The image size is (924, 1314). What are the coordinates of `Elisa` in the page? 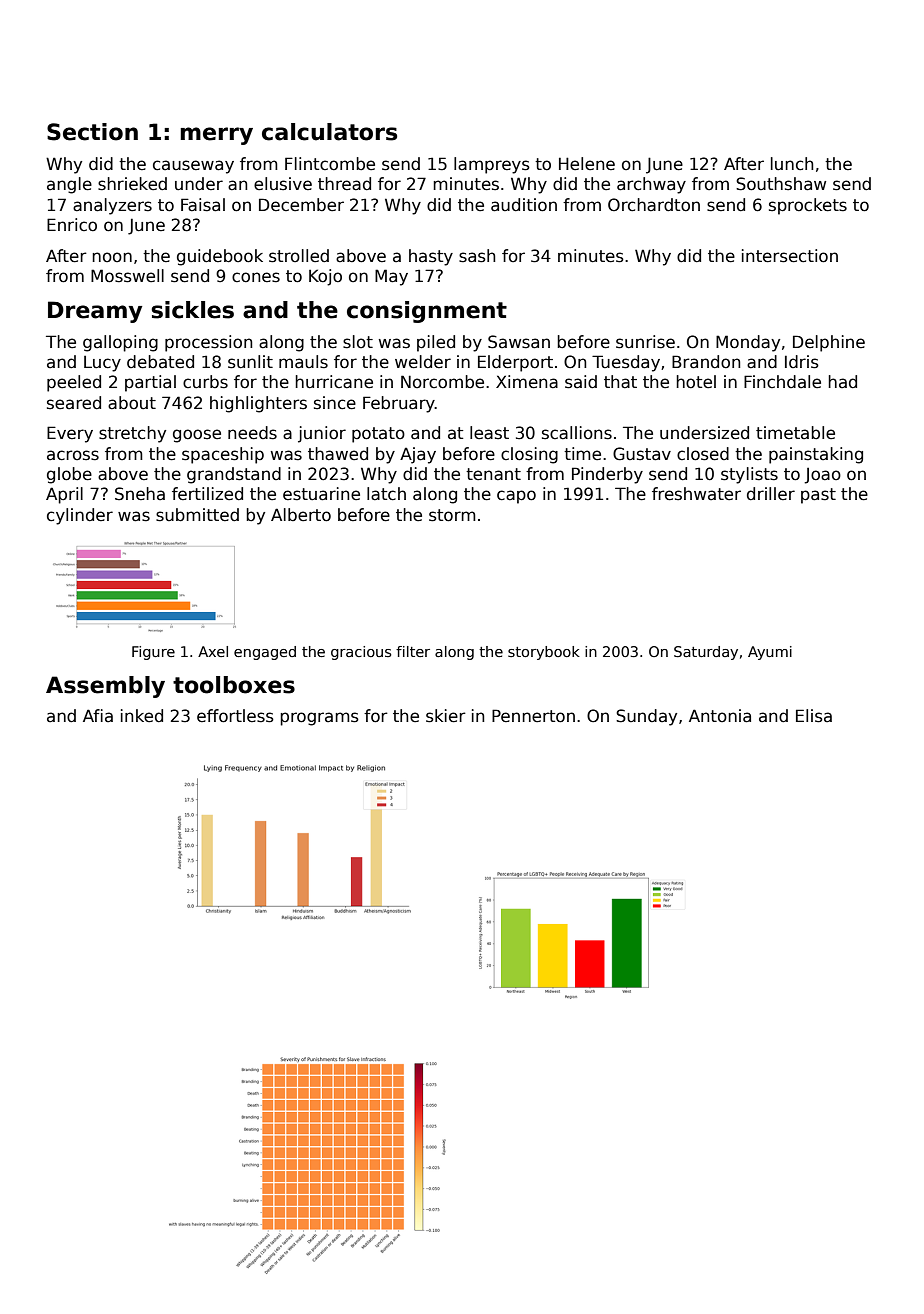 It's located at (814, 716).
